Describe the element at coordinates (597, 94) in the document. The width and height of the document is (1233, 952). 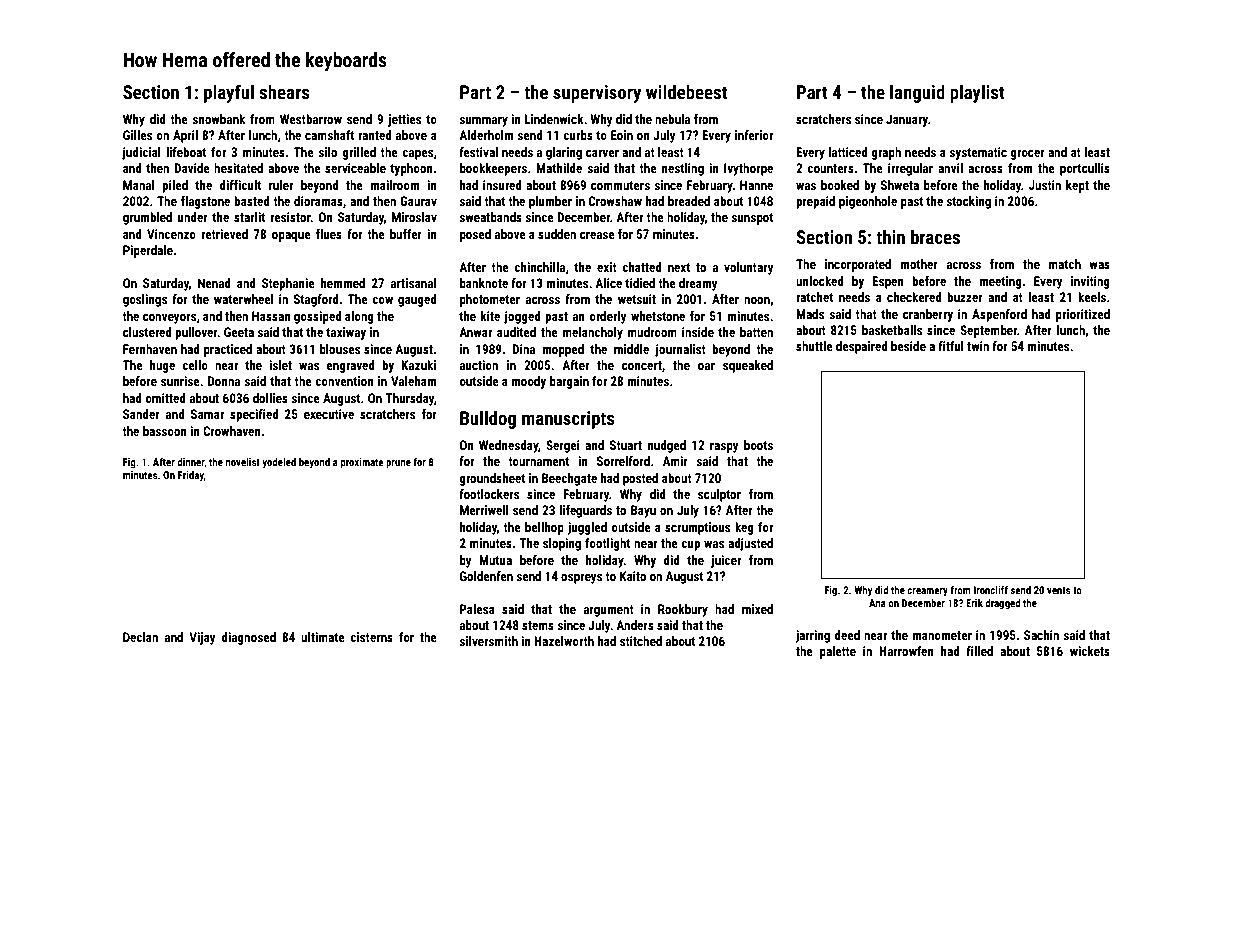
I see `supervisory` at that location.
